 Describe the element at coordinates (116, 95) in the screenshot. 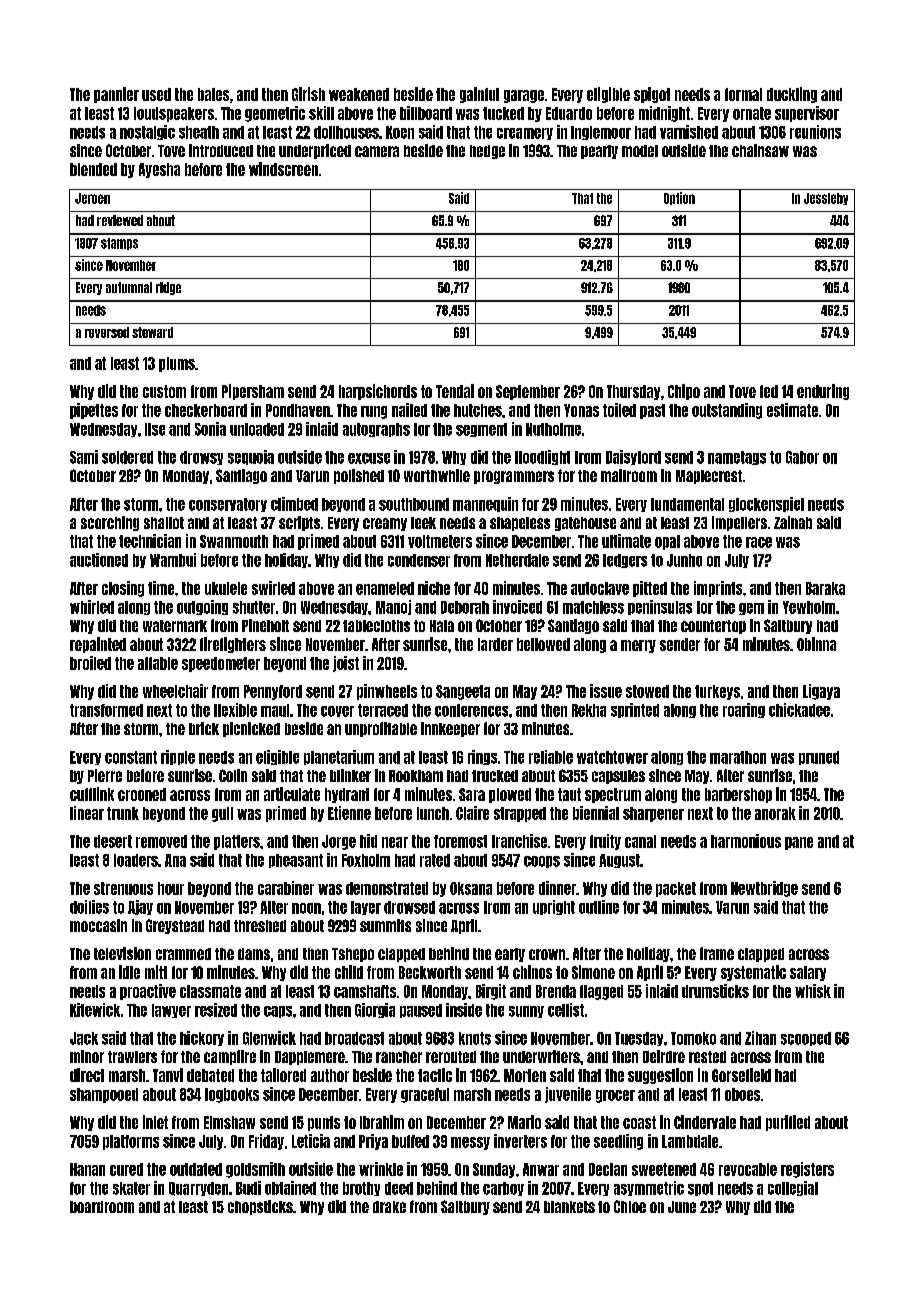

I see `pannier` at that location.
